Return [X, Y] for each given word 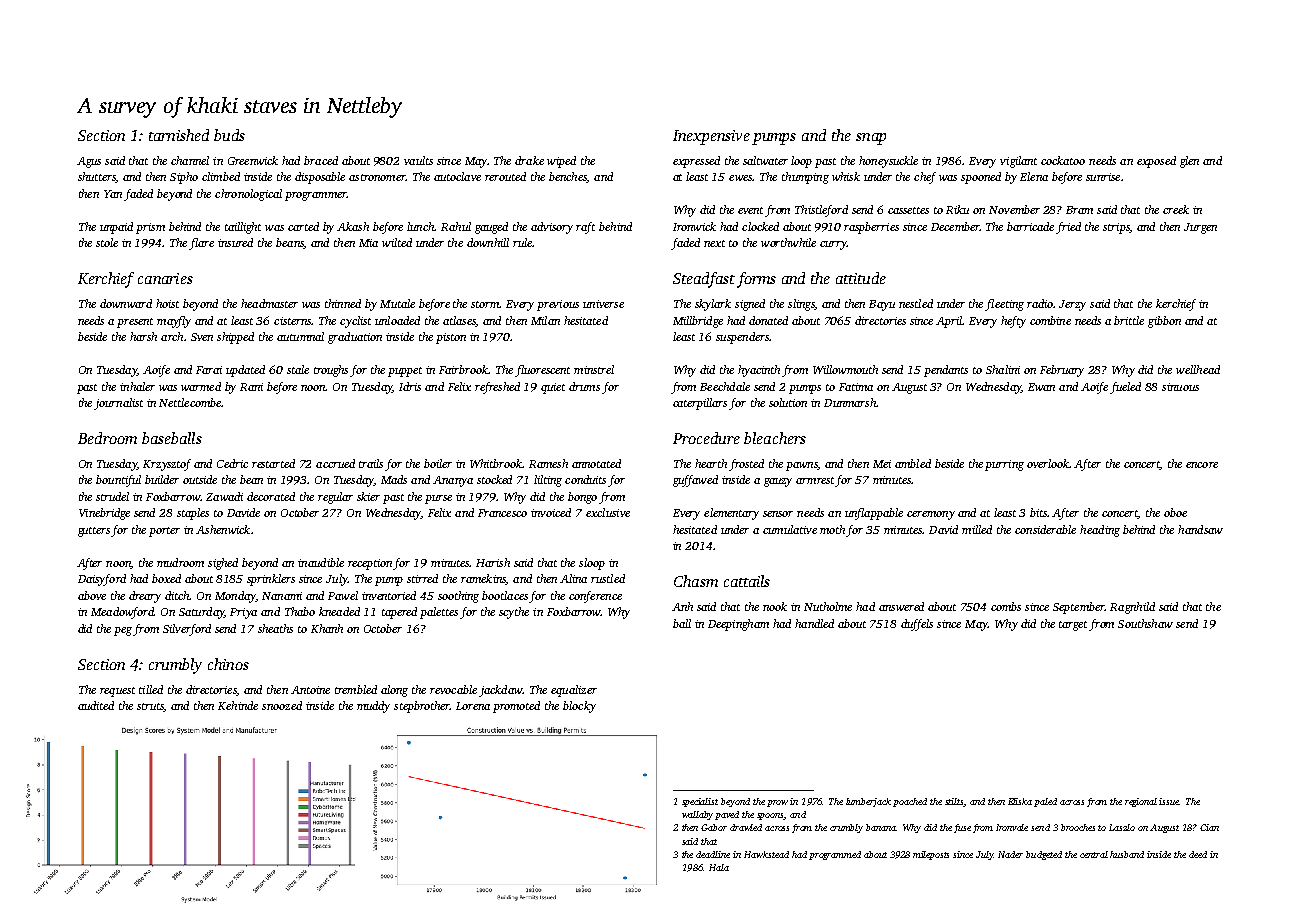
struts [150, 707]
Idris [410, 386]
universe [603, 304]
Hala [719, 867]
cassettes [908, 210]
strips [1116, 228]
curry [833, 245]
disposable [320, 178]
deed [1198, 854]
